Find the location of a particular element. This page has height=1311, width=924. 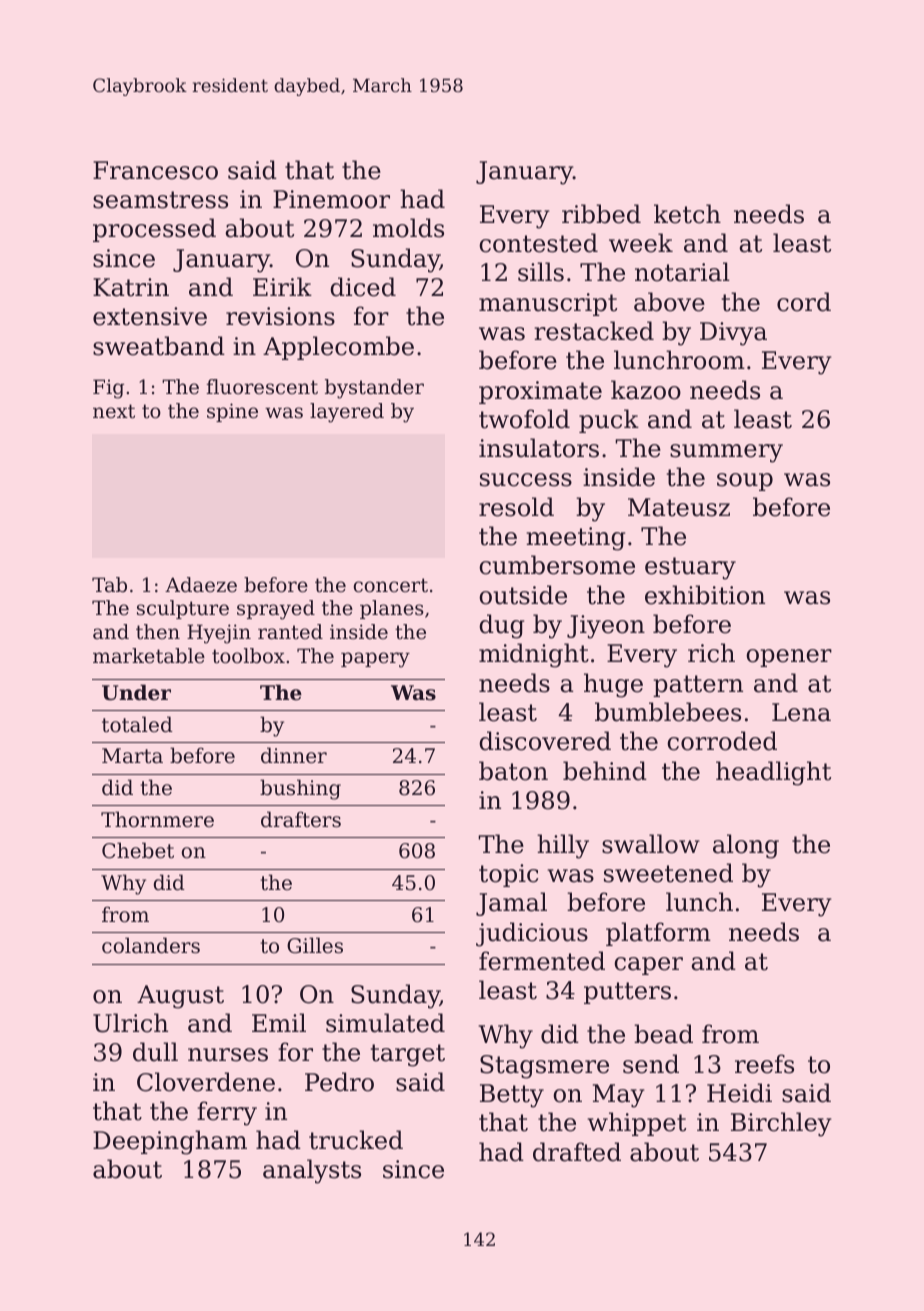

then is located at coordinates (158, 631).
